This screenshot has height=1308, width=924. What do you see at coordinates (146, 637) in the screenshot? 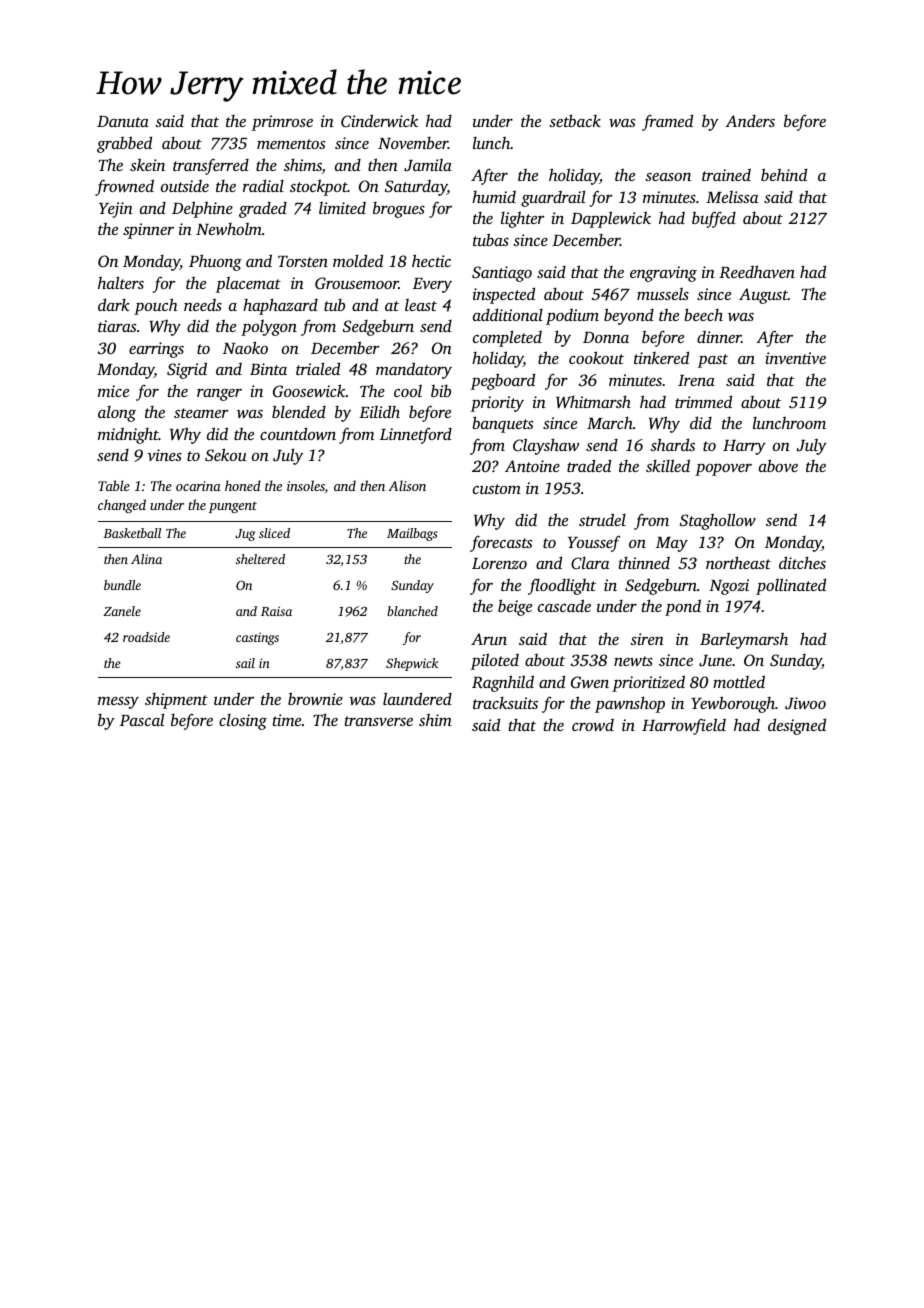
I see `roadside` at bounding box center [146, 637].
